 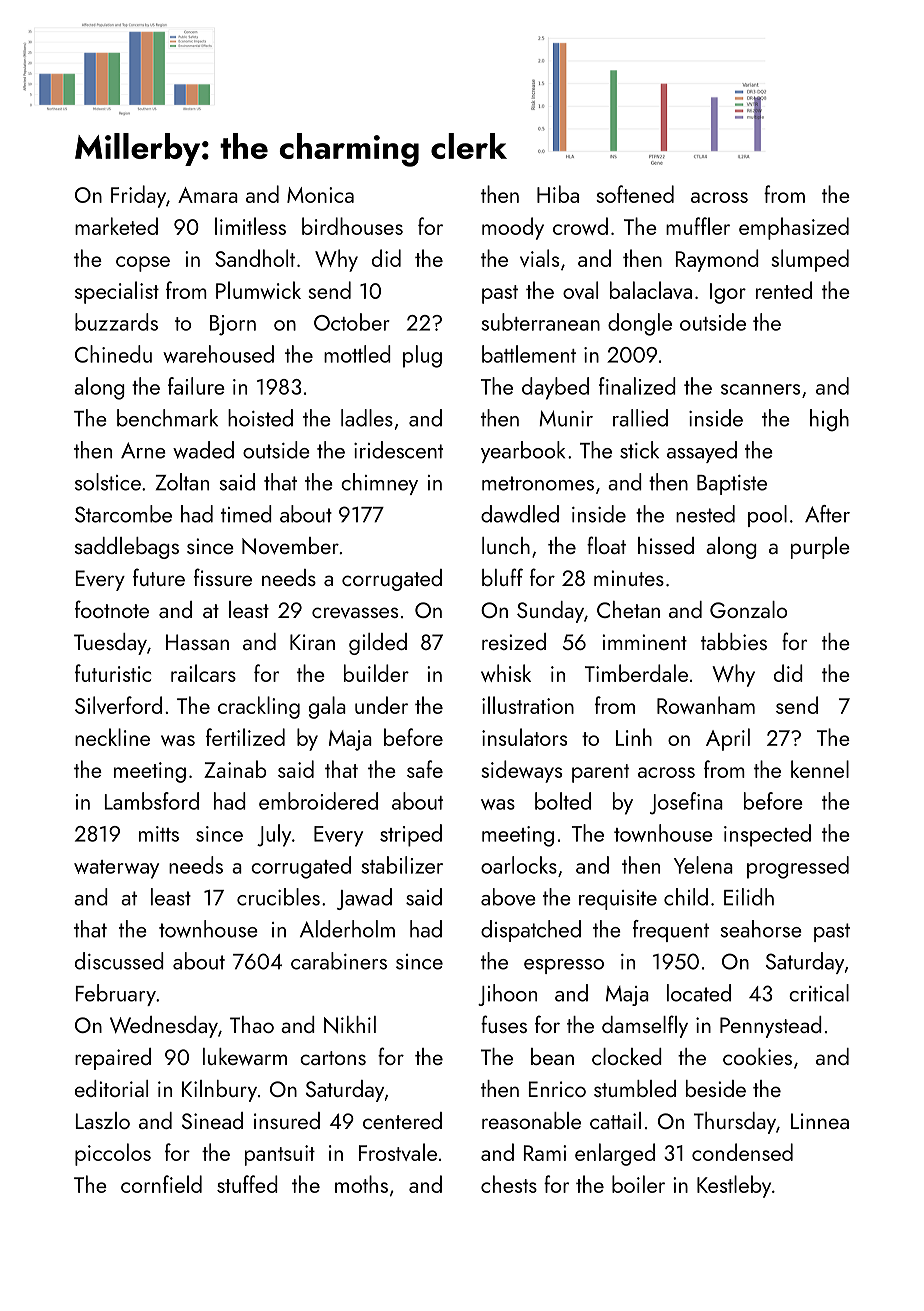 What do you see at coordinates (827, 514) in the image?
I see `After` at bounding box center [827, 514].
